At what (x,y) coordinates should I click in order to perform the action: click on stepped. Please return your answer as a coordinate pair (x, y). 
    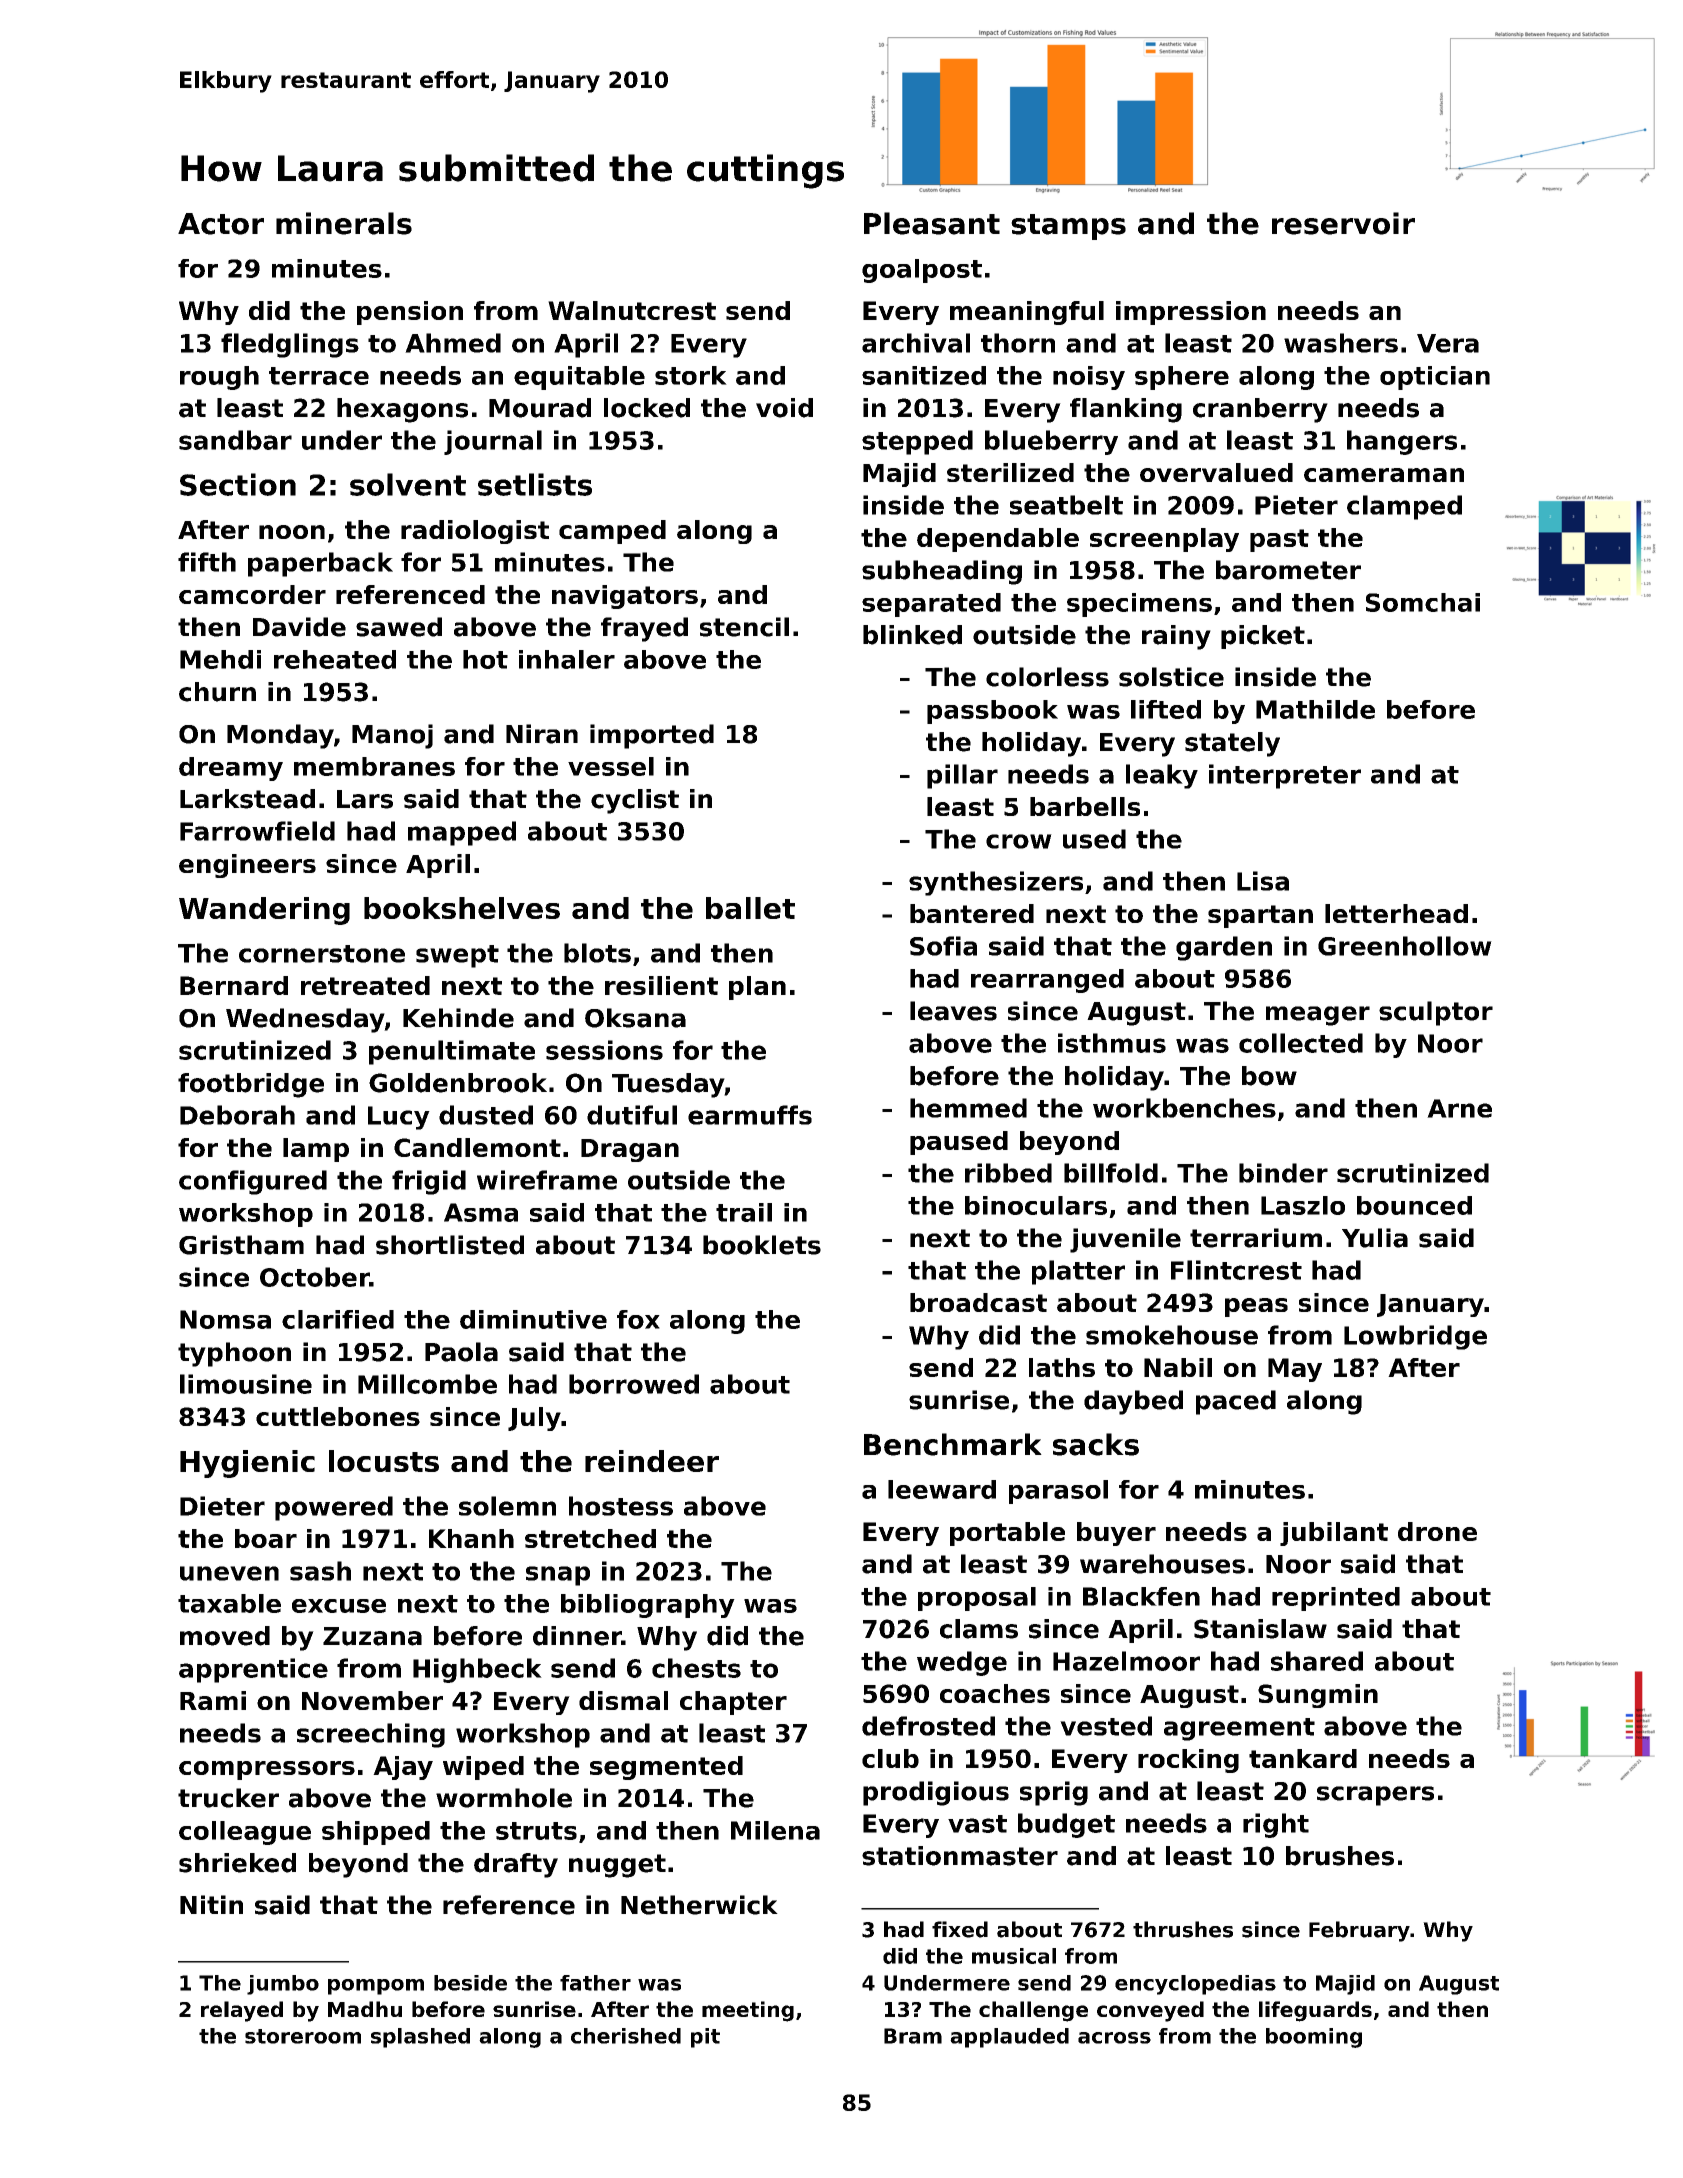
    Looking at the image, I should click on (917, 442).
